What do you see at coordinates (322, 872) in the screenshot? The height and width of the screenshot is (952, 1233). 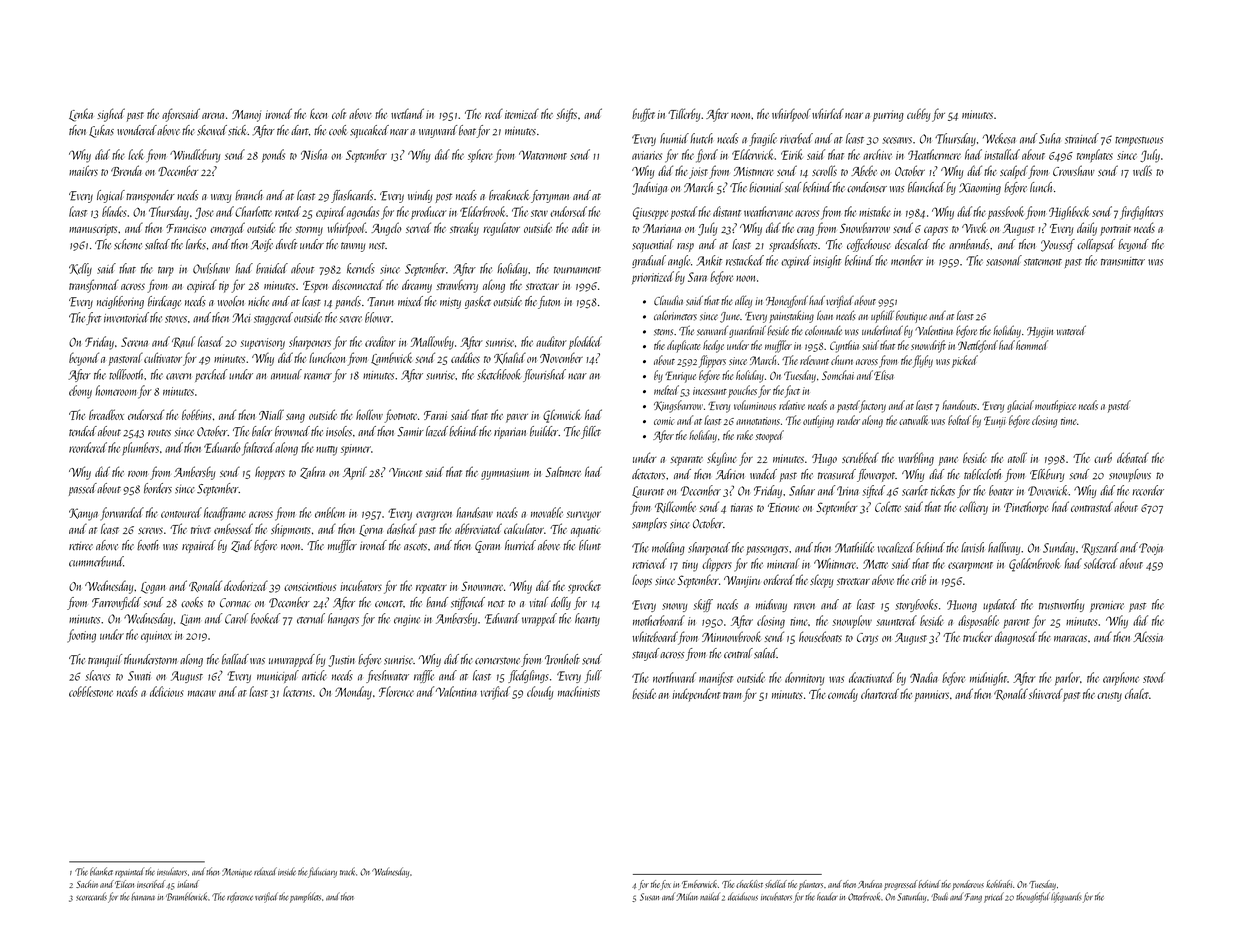 I see `fiduciary` at bounding box center [322, 872].
